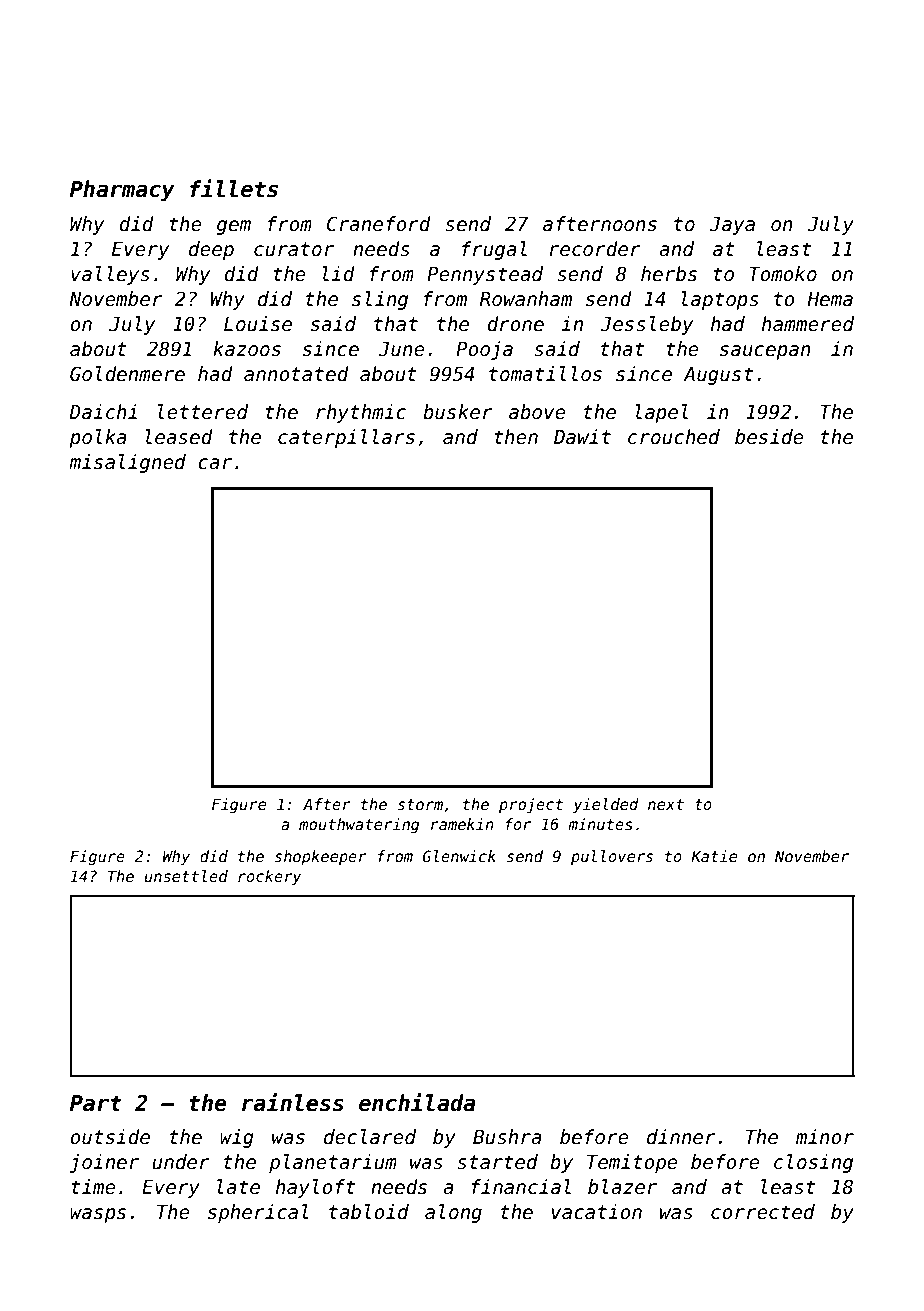  I want to click on Katie, so click(714, 856).
